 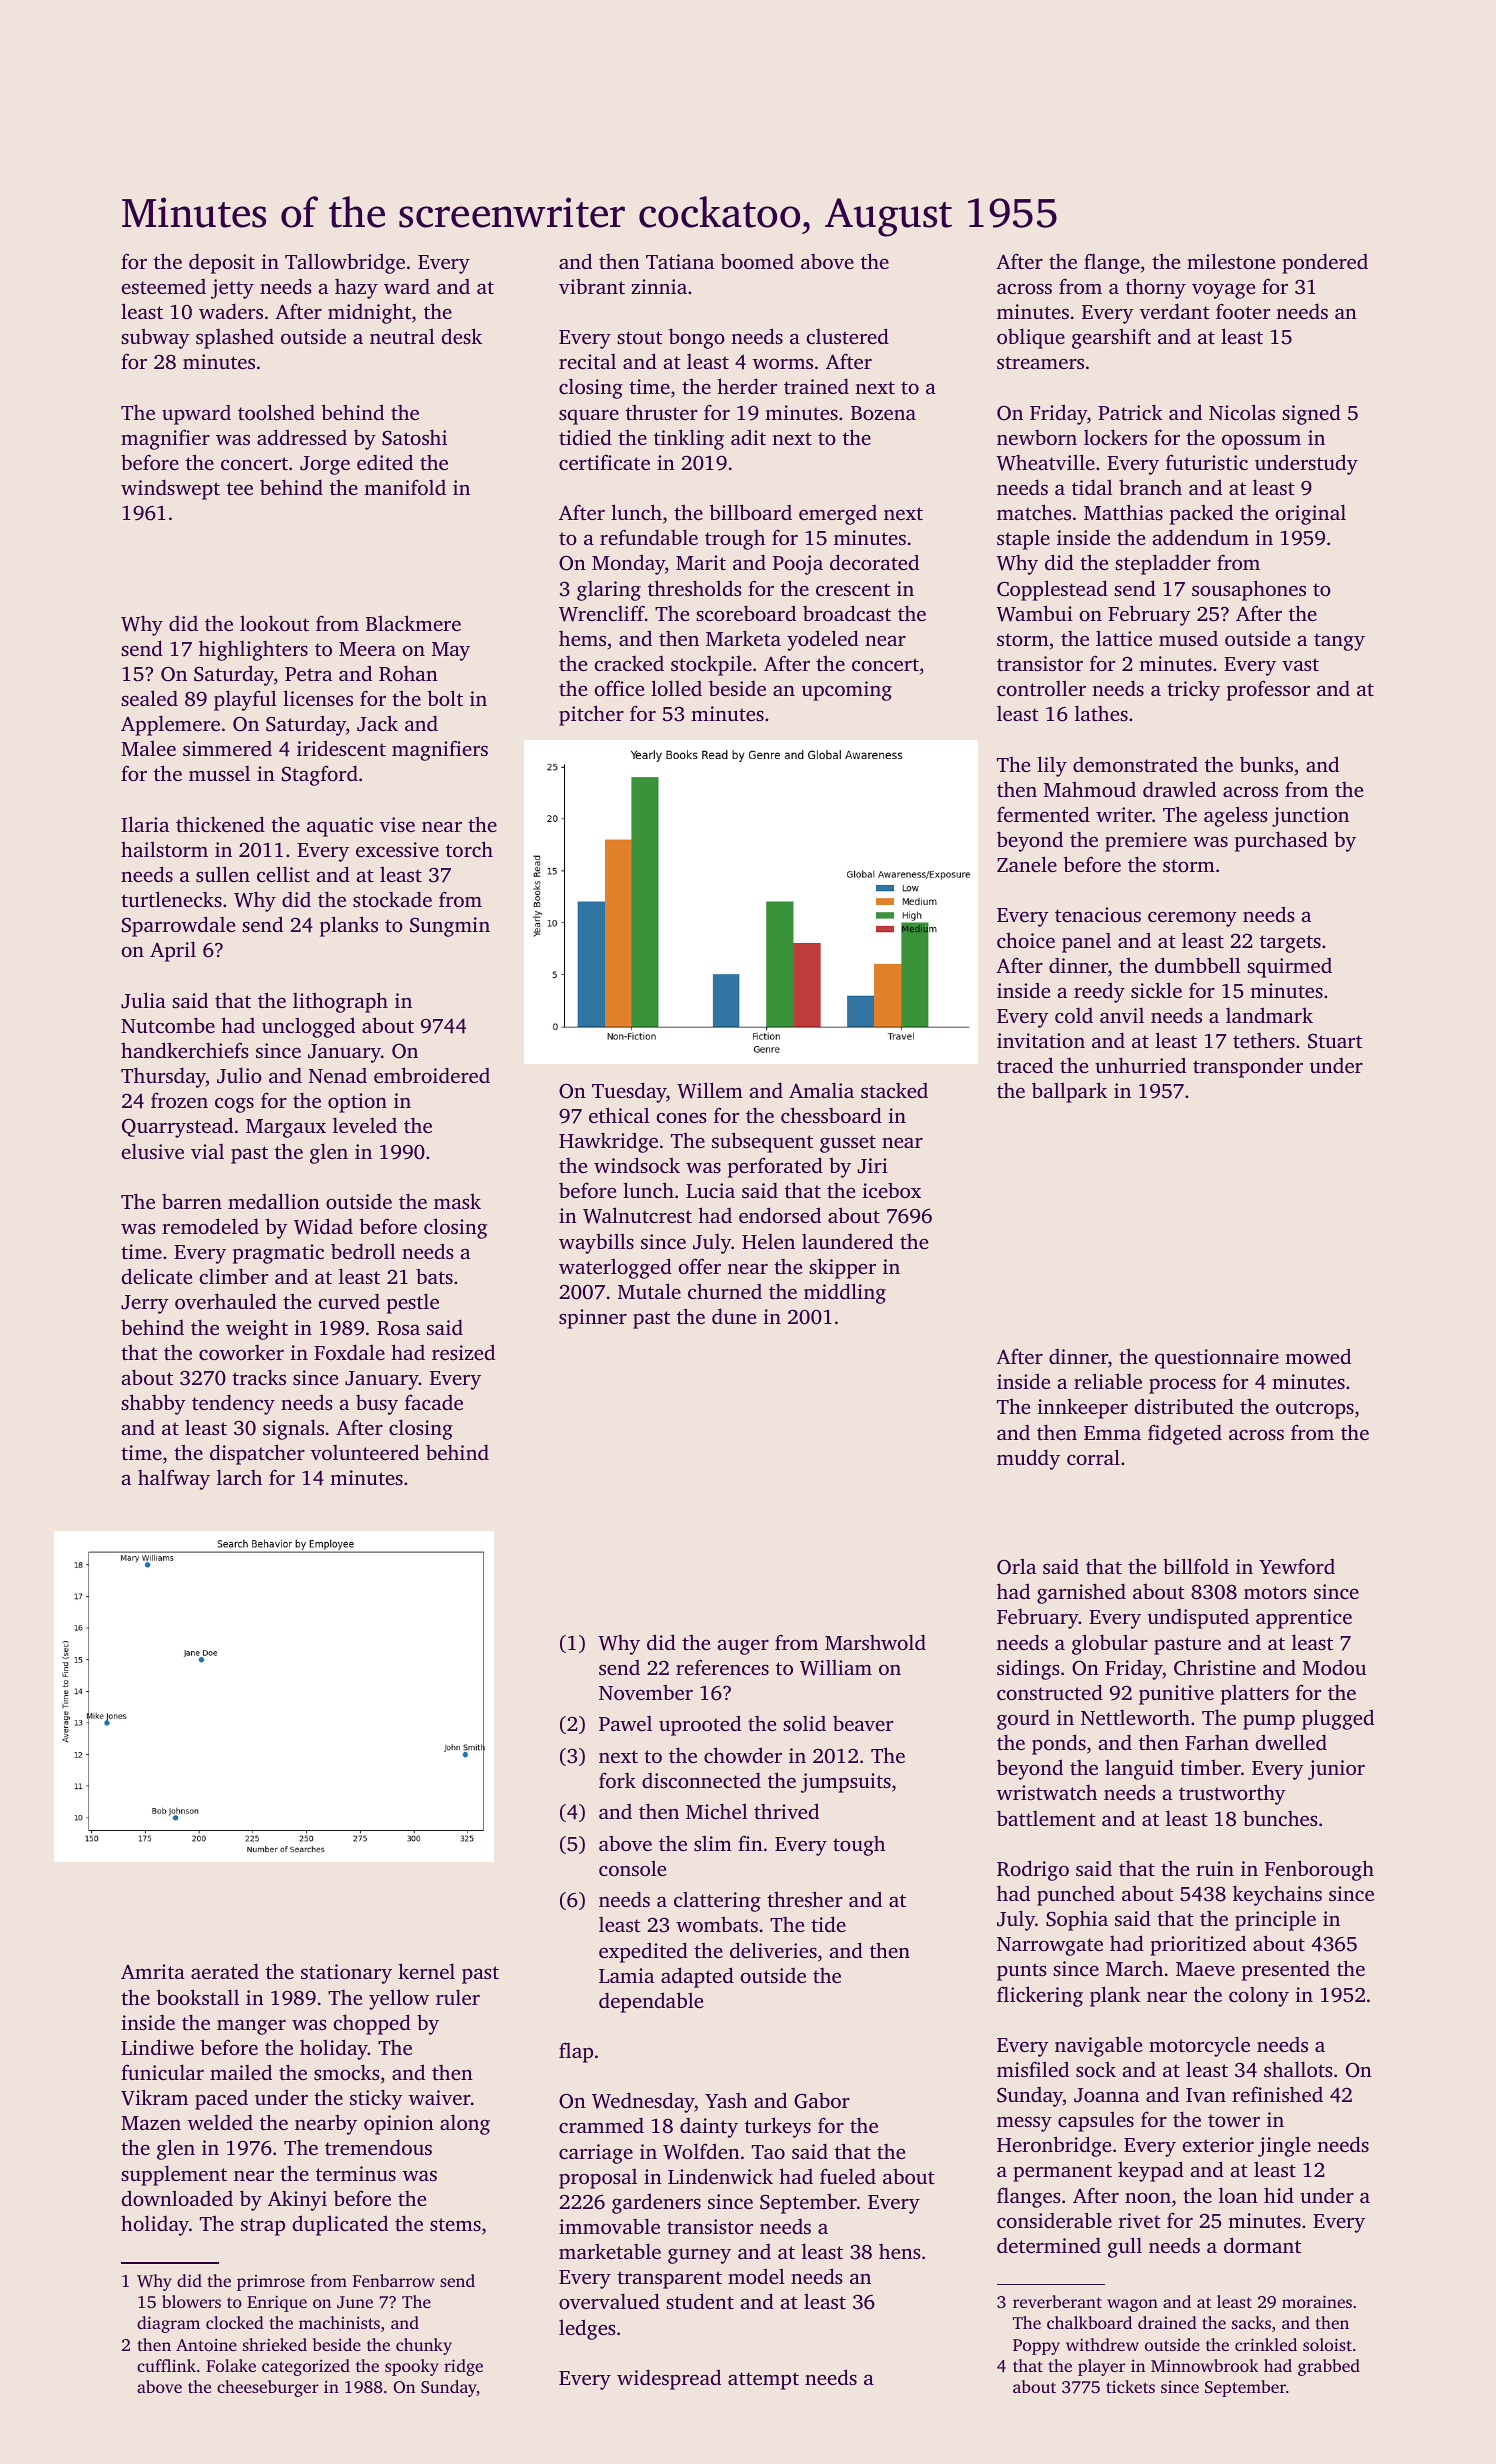 What do you see at coordinates (1215, 1868) in the page?
I see `ruin` at bounding box center [1215, 1868].
